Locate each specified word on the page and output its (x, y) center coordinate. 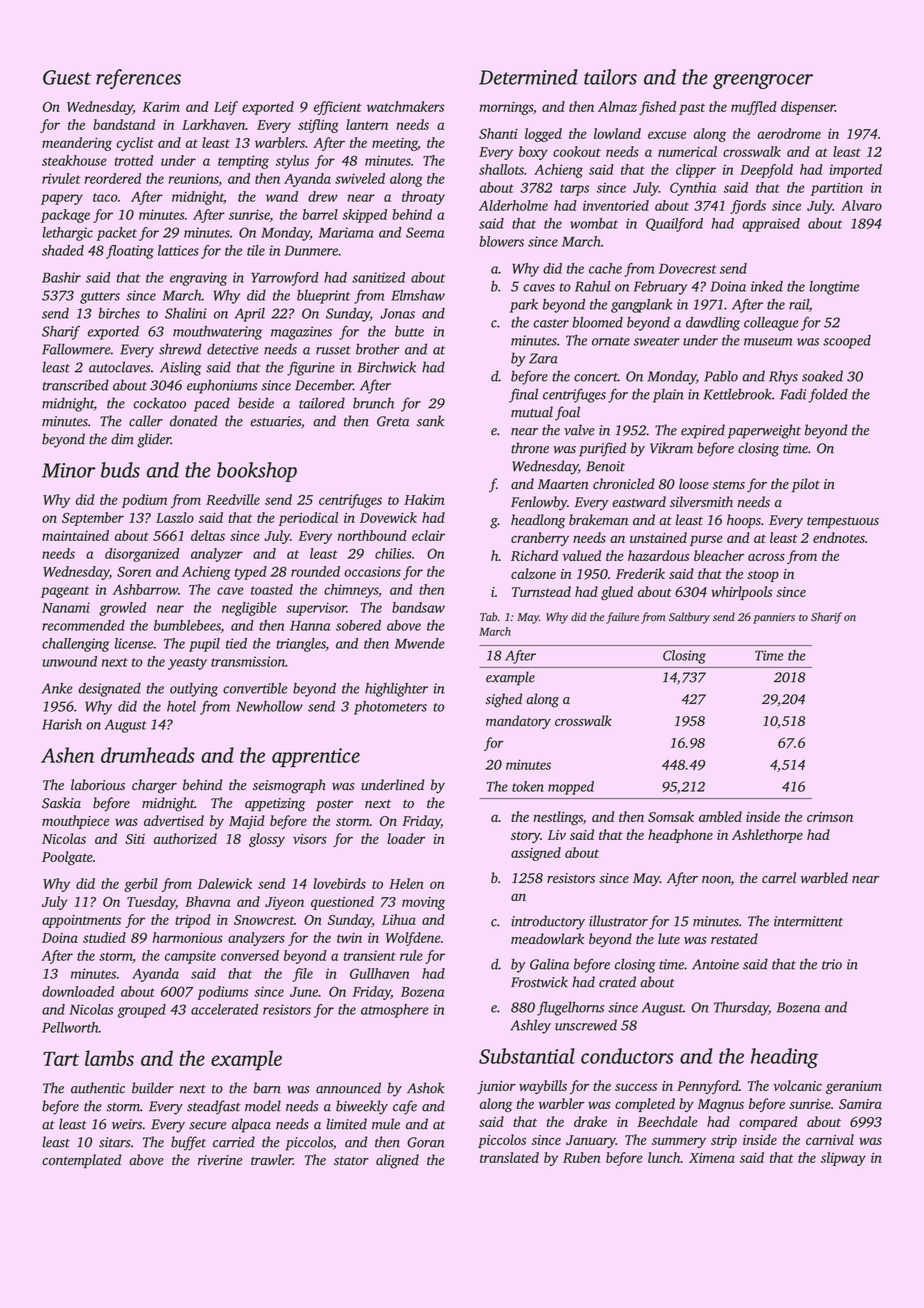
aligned (397, 1161)
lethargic (67, 234)
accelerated (224, 1009)
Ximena (712, 1158)
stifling (318, 126)
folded (828, 395)
